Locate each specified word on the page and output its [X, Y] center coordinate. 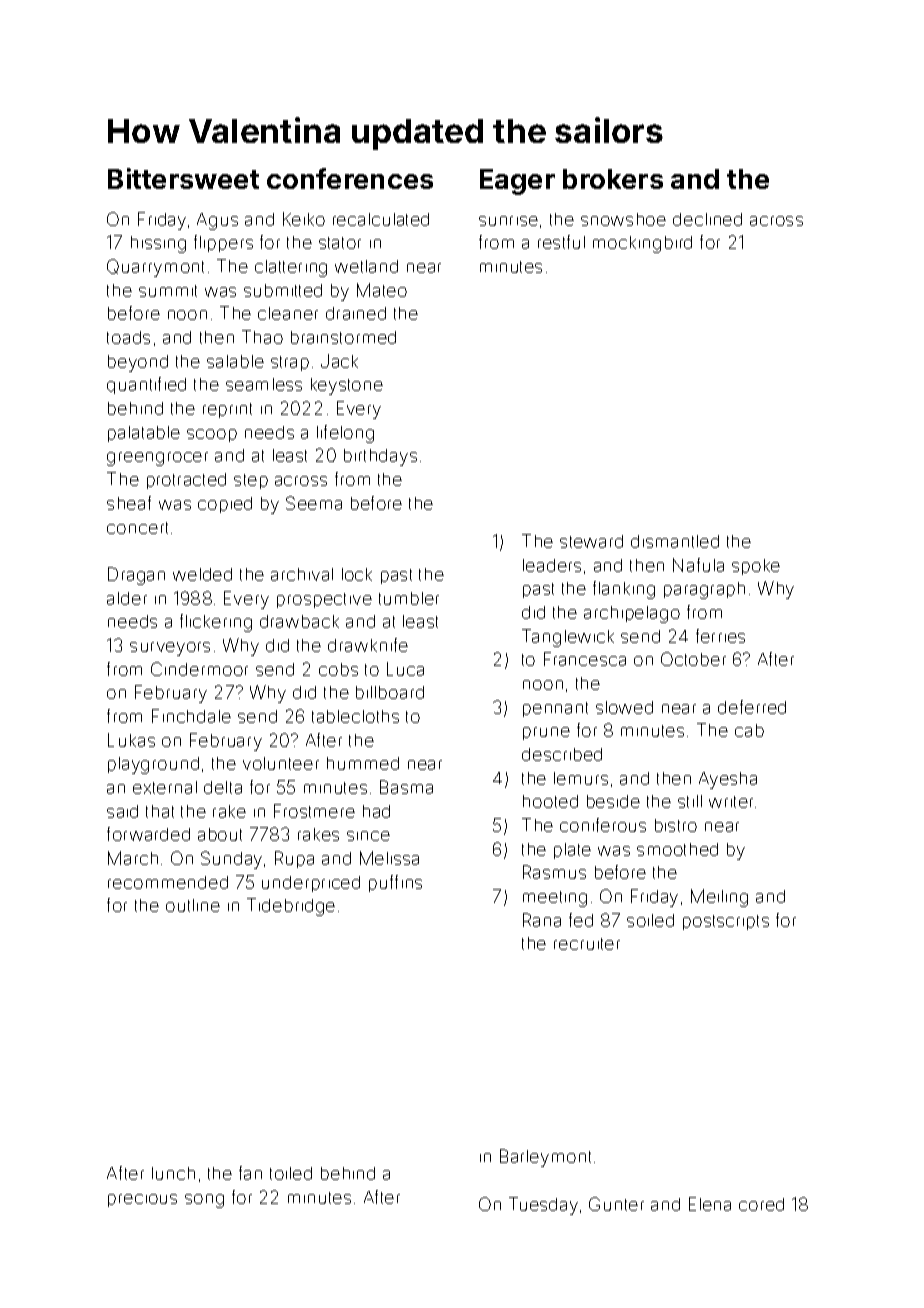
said [122, 811]
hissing [158, 244]
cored [761, 1204]
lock [357, 574]
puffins [395, 883]
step [251, 481]
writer [731, 802]
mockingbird [642, 244]
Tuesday [543, 1206]
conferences [350, 178]
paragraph [704, 590]
